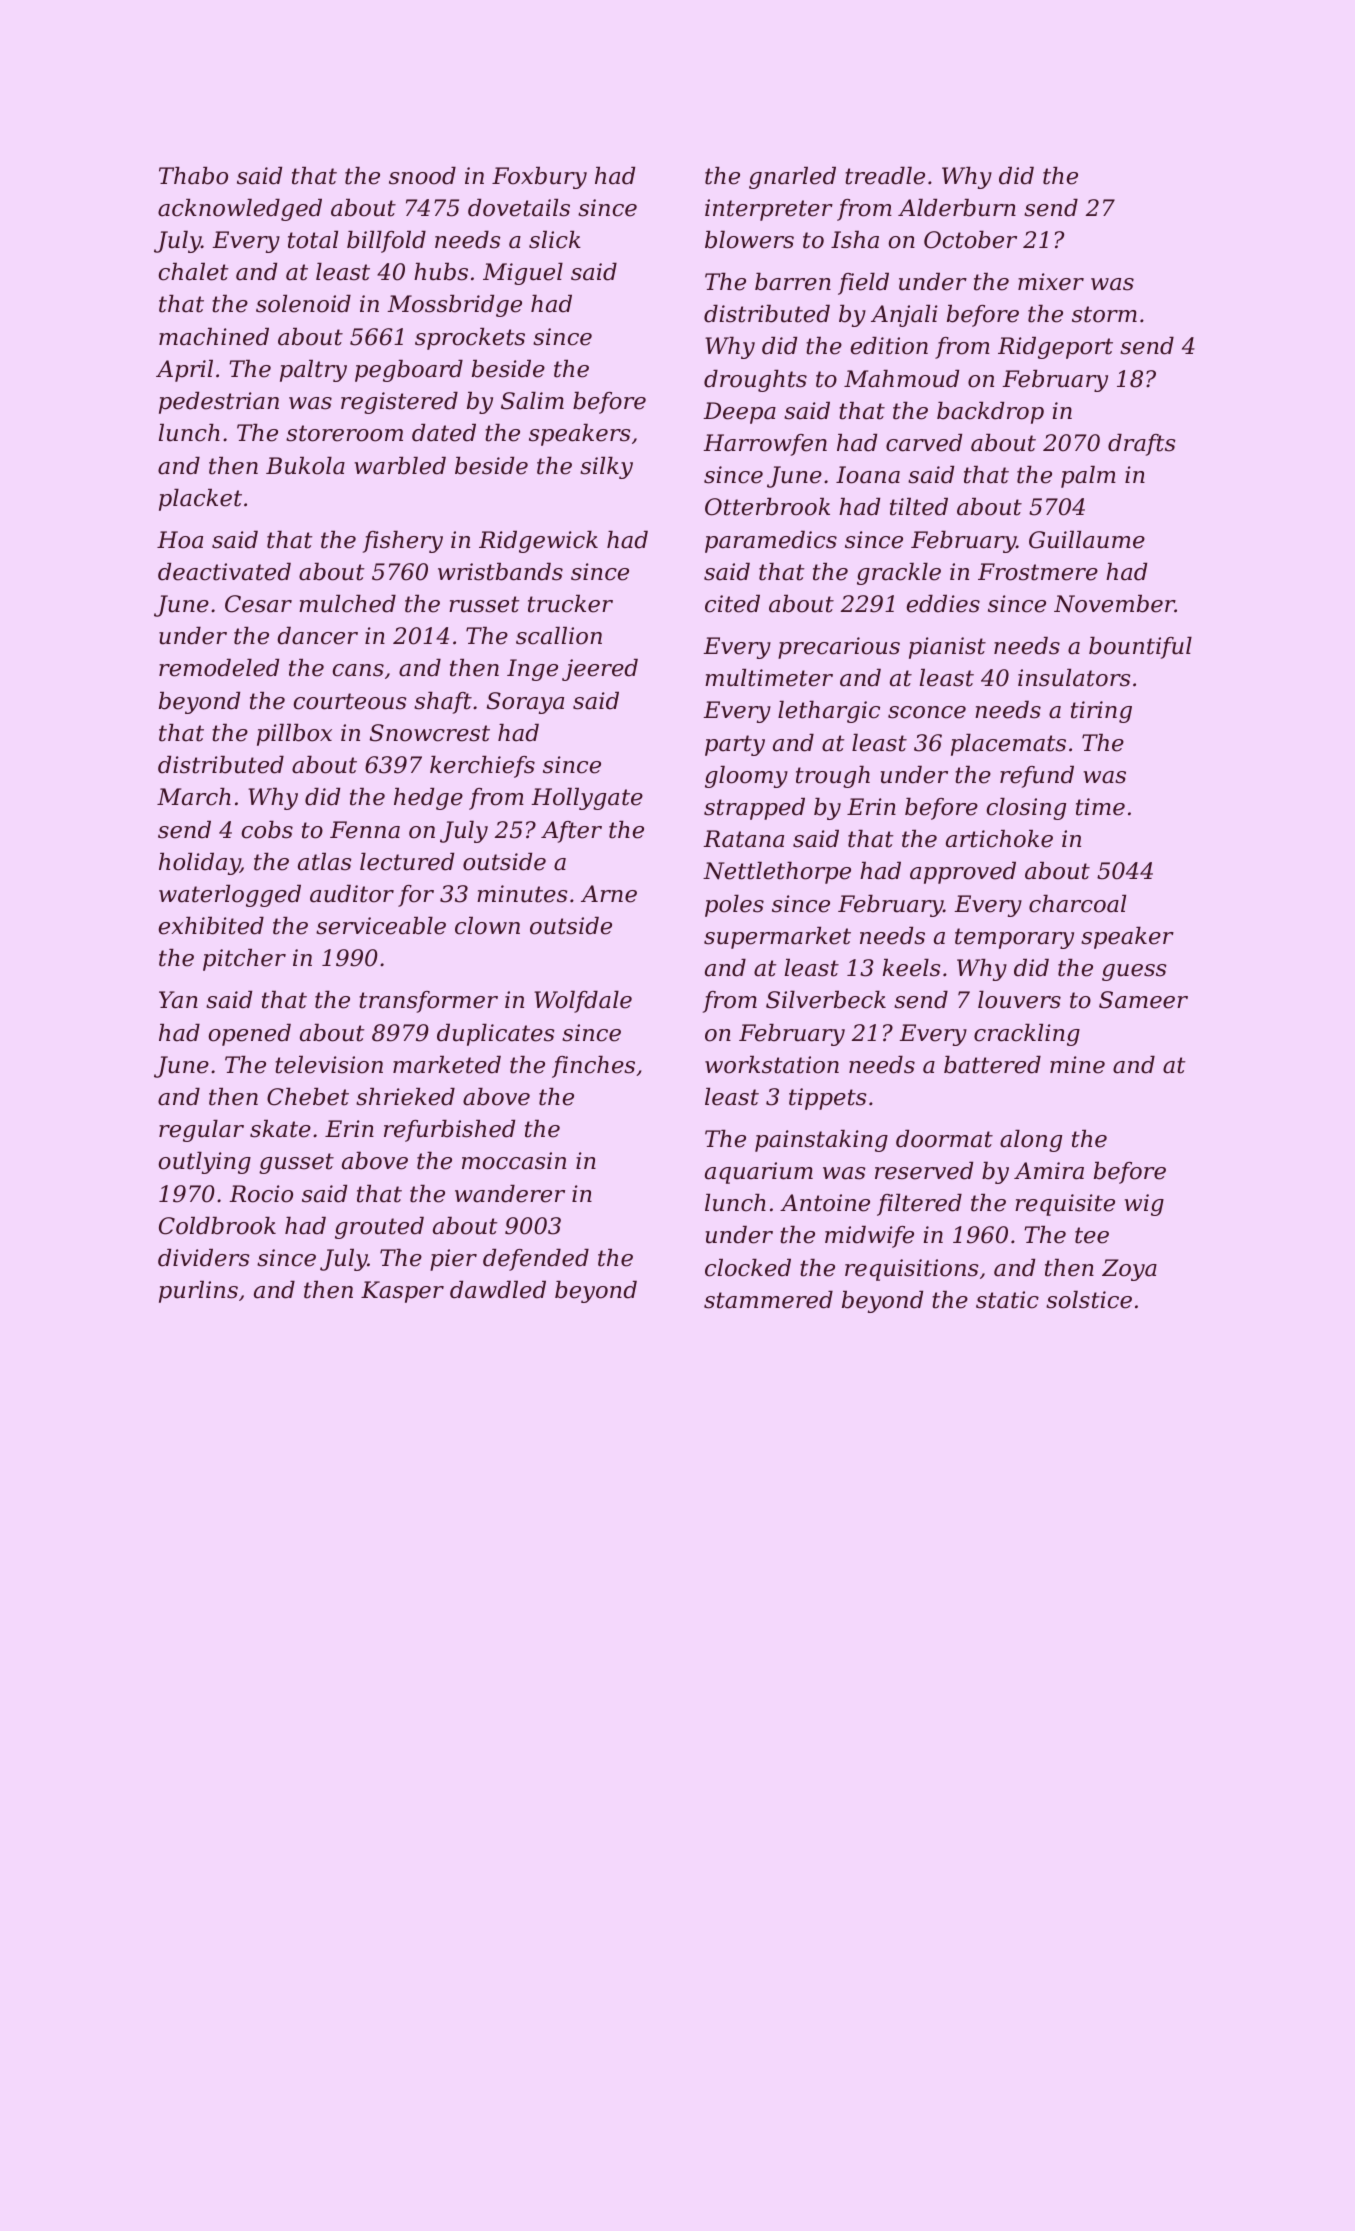  What do you see at coordinates (1143, 1000) in the document?
I see `Sameer` at bounding box center [1143, 1000].
